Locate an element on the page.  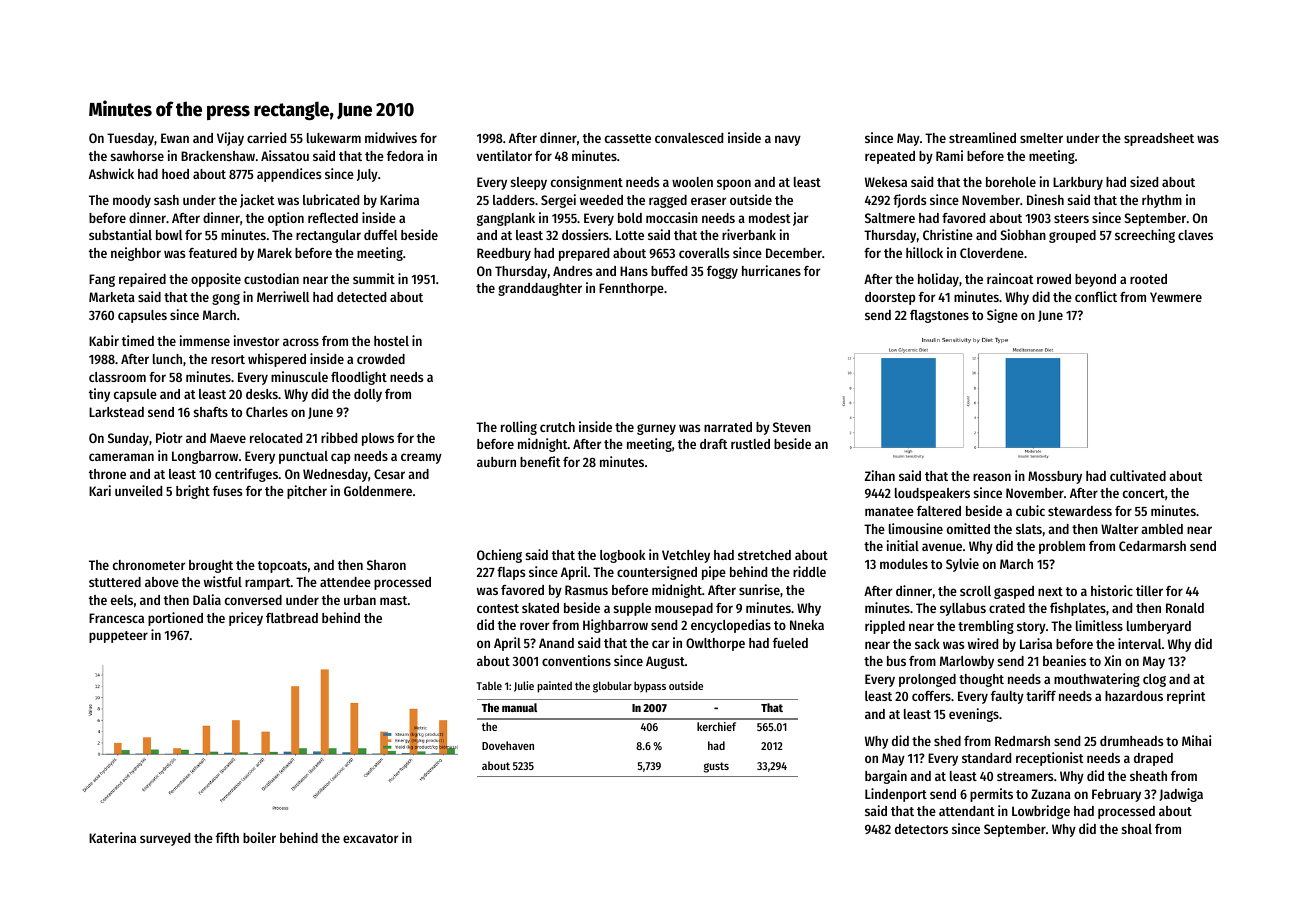
navy is located at coordinates (788, 140).
